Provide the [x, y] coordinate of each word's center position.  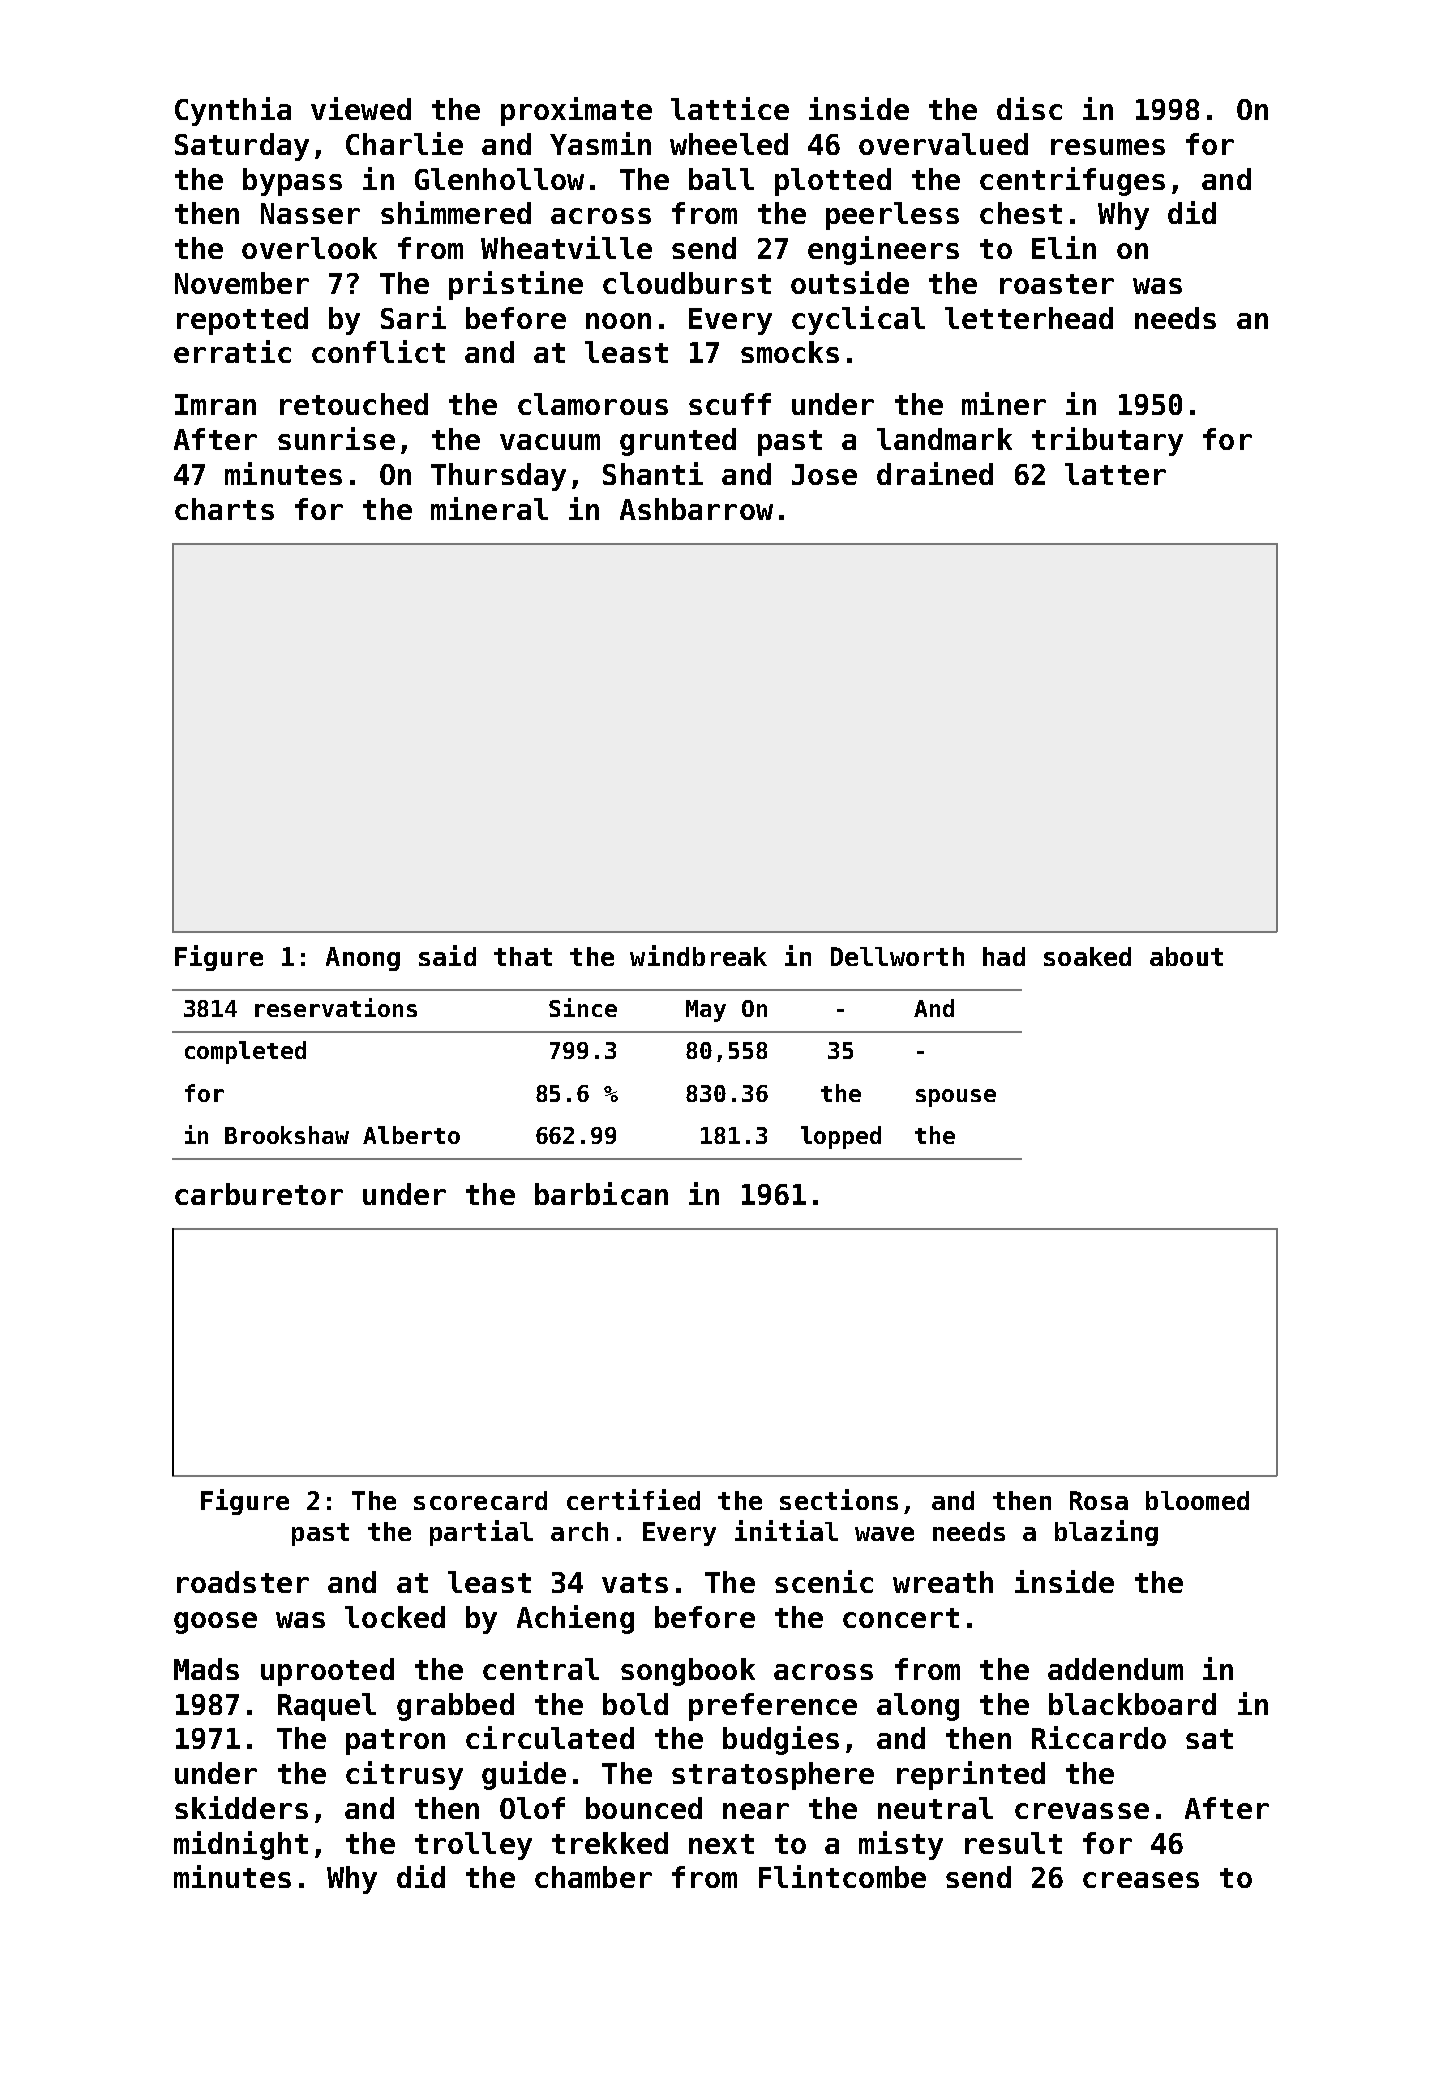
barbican [601, 1193]
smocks [790, 352]
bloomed [1197, 1500]
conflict [378, 351]
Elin [1064, 247]
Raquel [327, 1707]
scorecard [480, 1500]
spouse [956, 1098]
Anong [363, 959]
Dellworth [897, 956]
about [1186, 956]
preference [773, 1707]
